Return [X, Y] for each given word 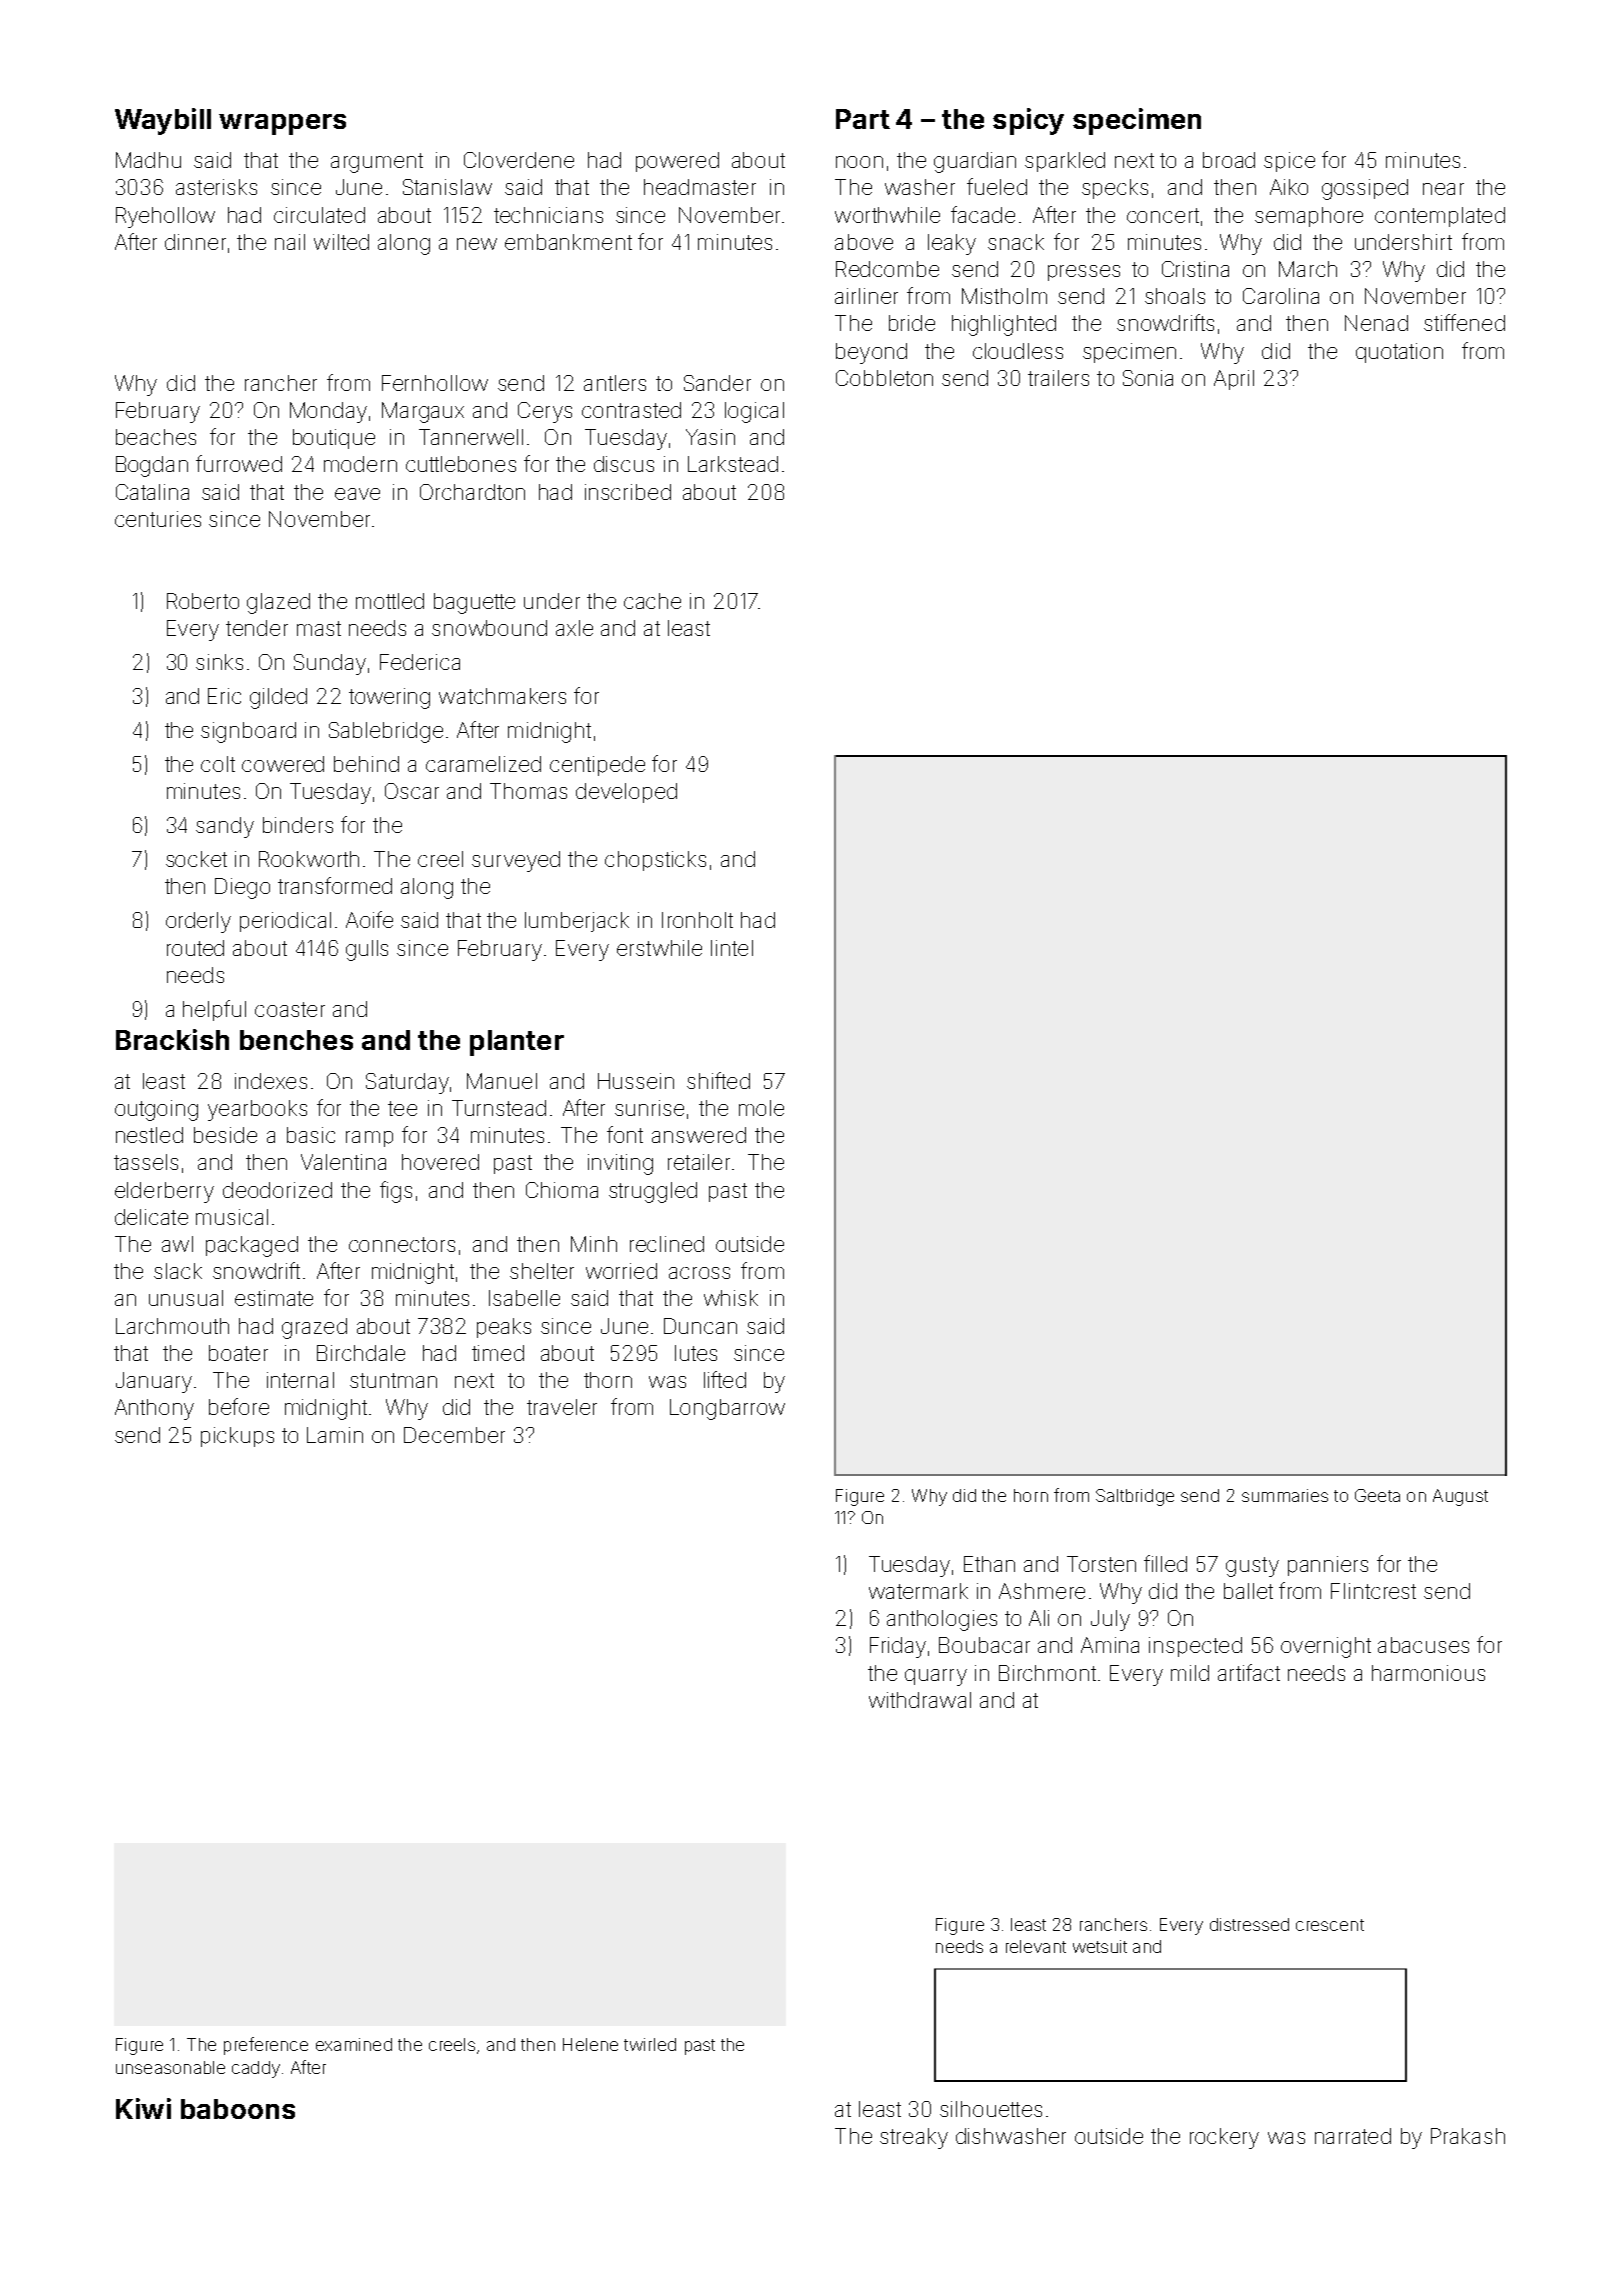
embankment [568, 242]
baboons [238, 2109]
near [1443, 189]
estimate [274, 1298]
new [477, 244]
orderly [198, 922]
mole [761, 1108]
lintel [732, 948]
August [1460, 1497]
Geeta [1377, 1495]
